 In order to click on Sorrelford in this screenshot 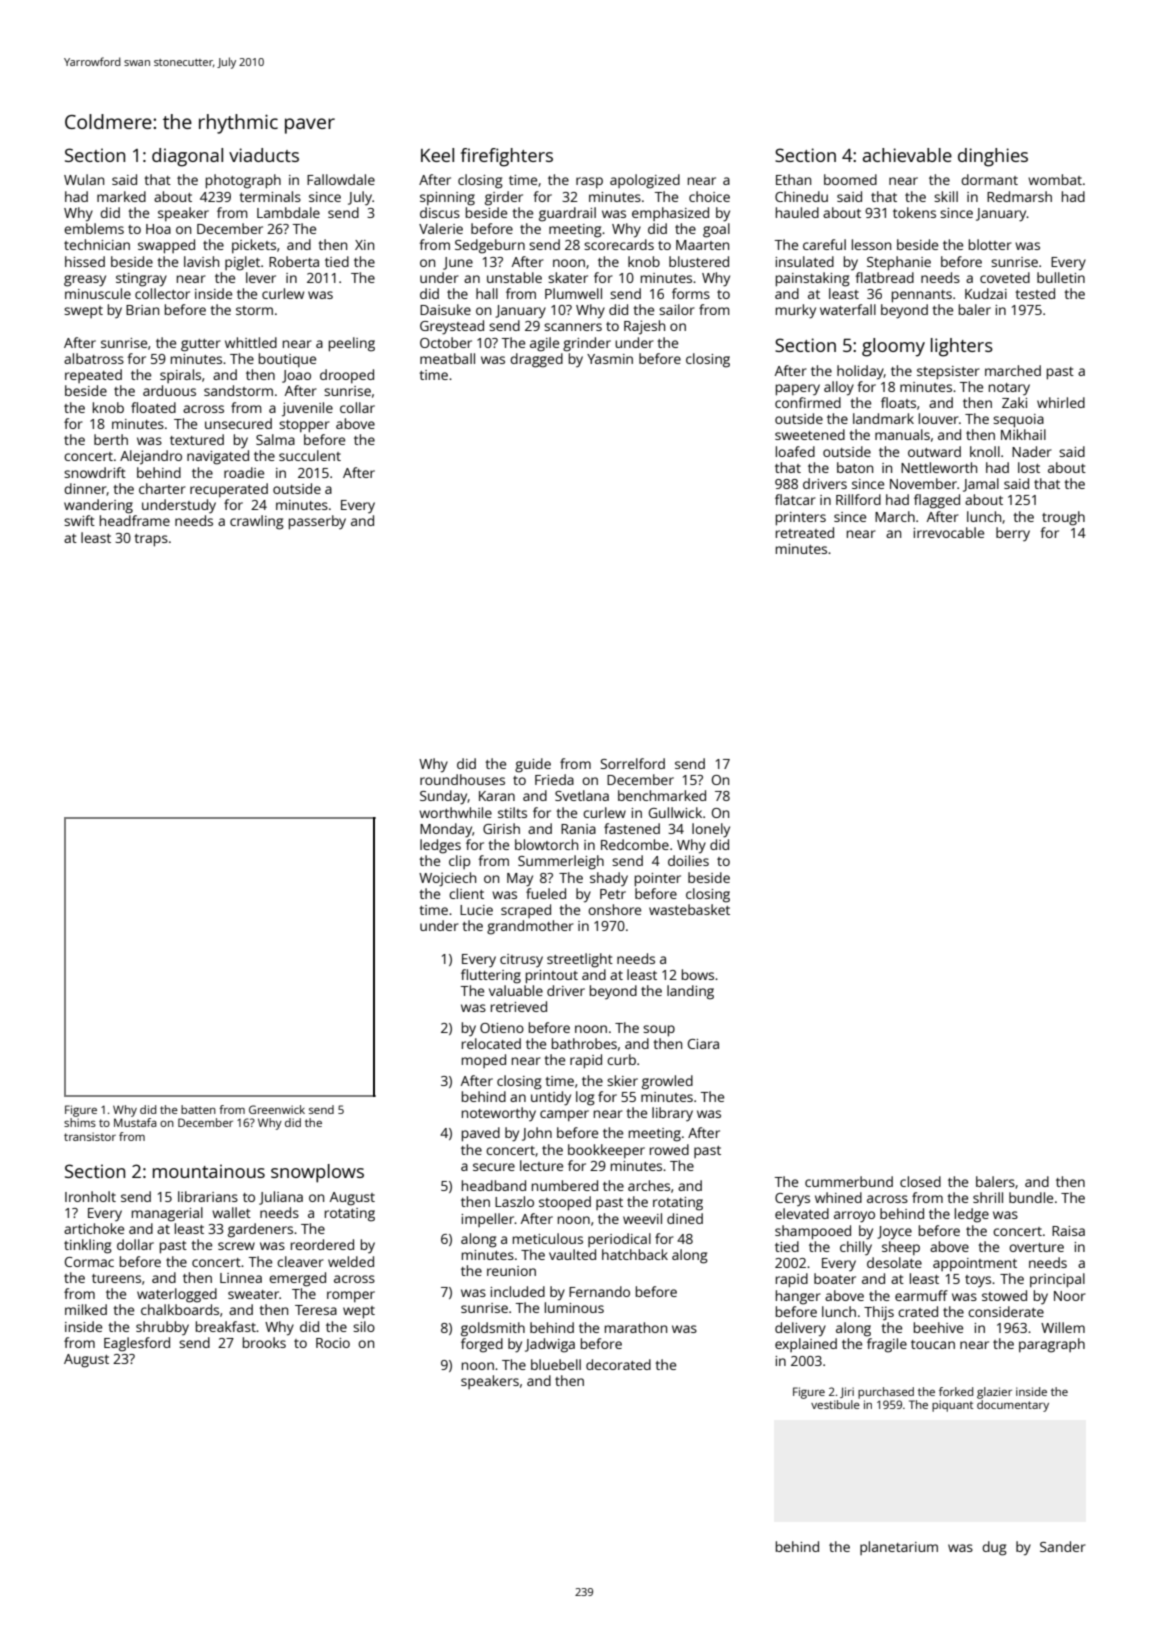, I will do `click(632, 763)`.
